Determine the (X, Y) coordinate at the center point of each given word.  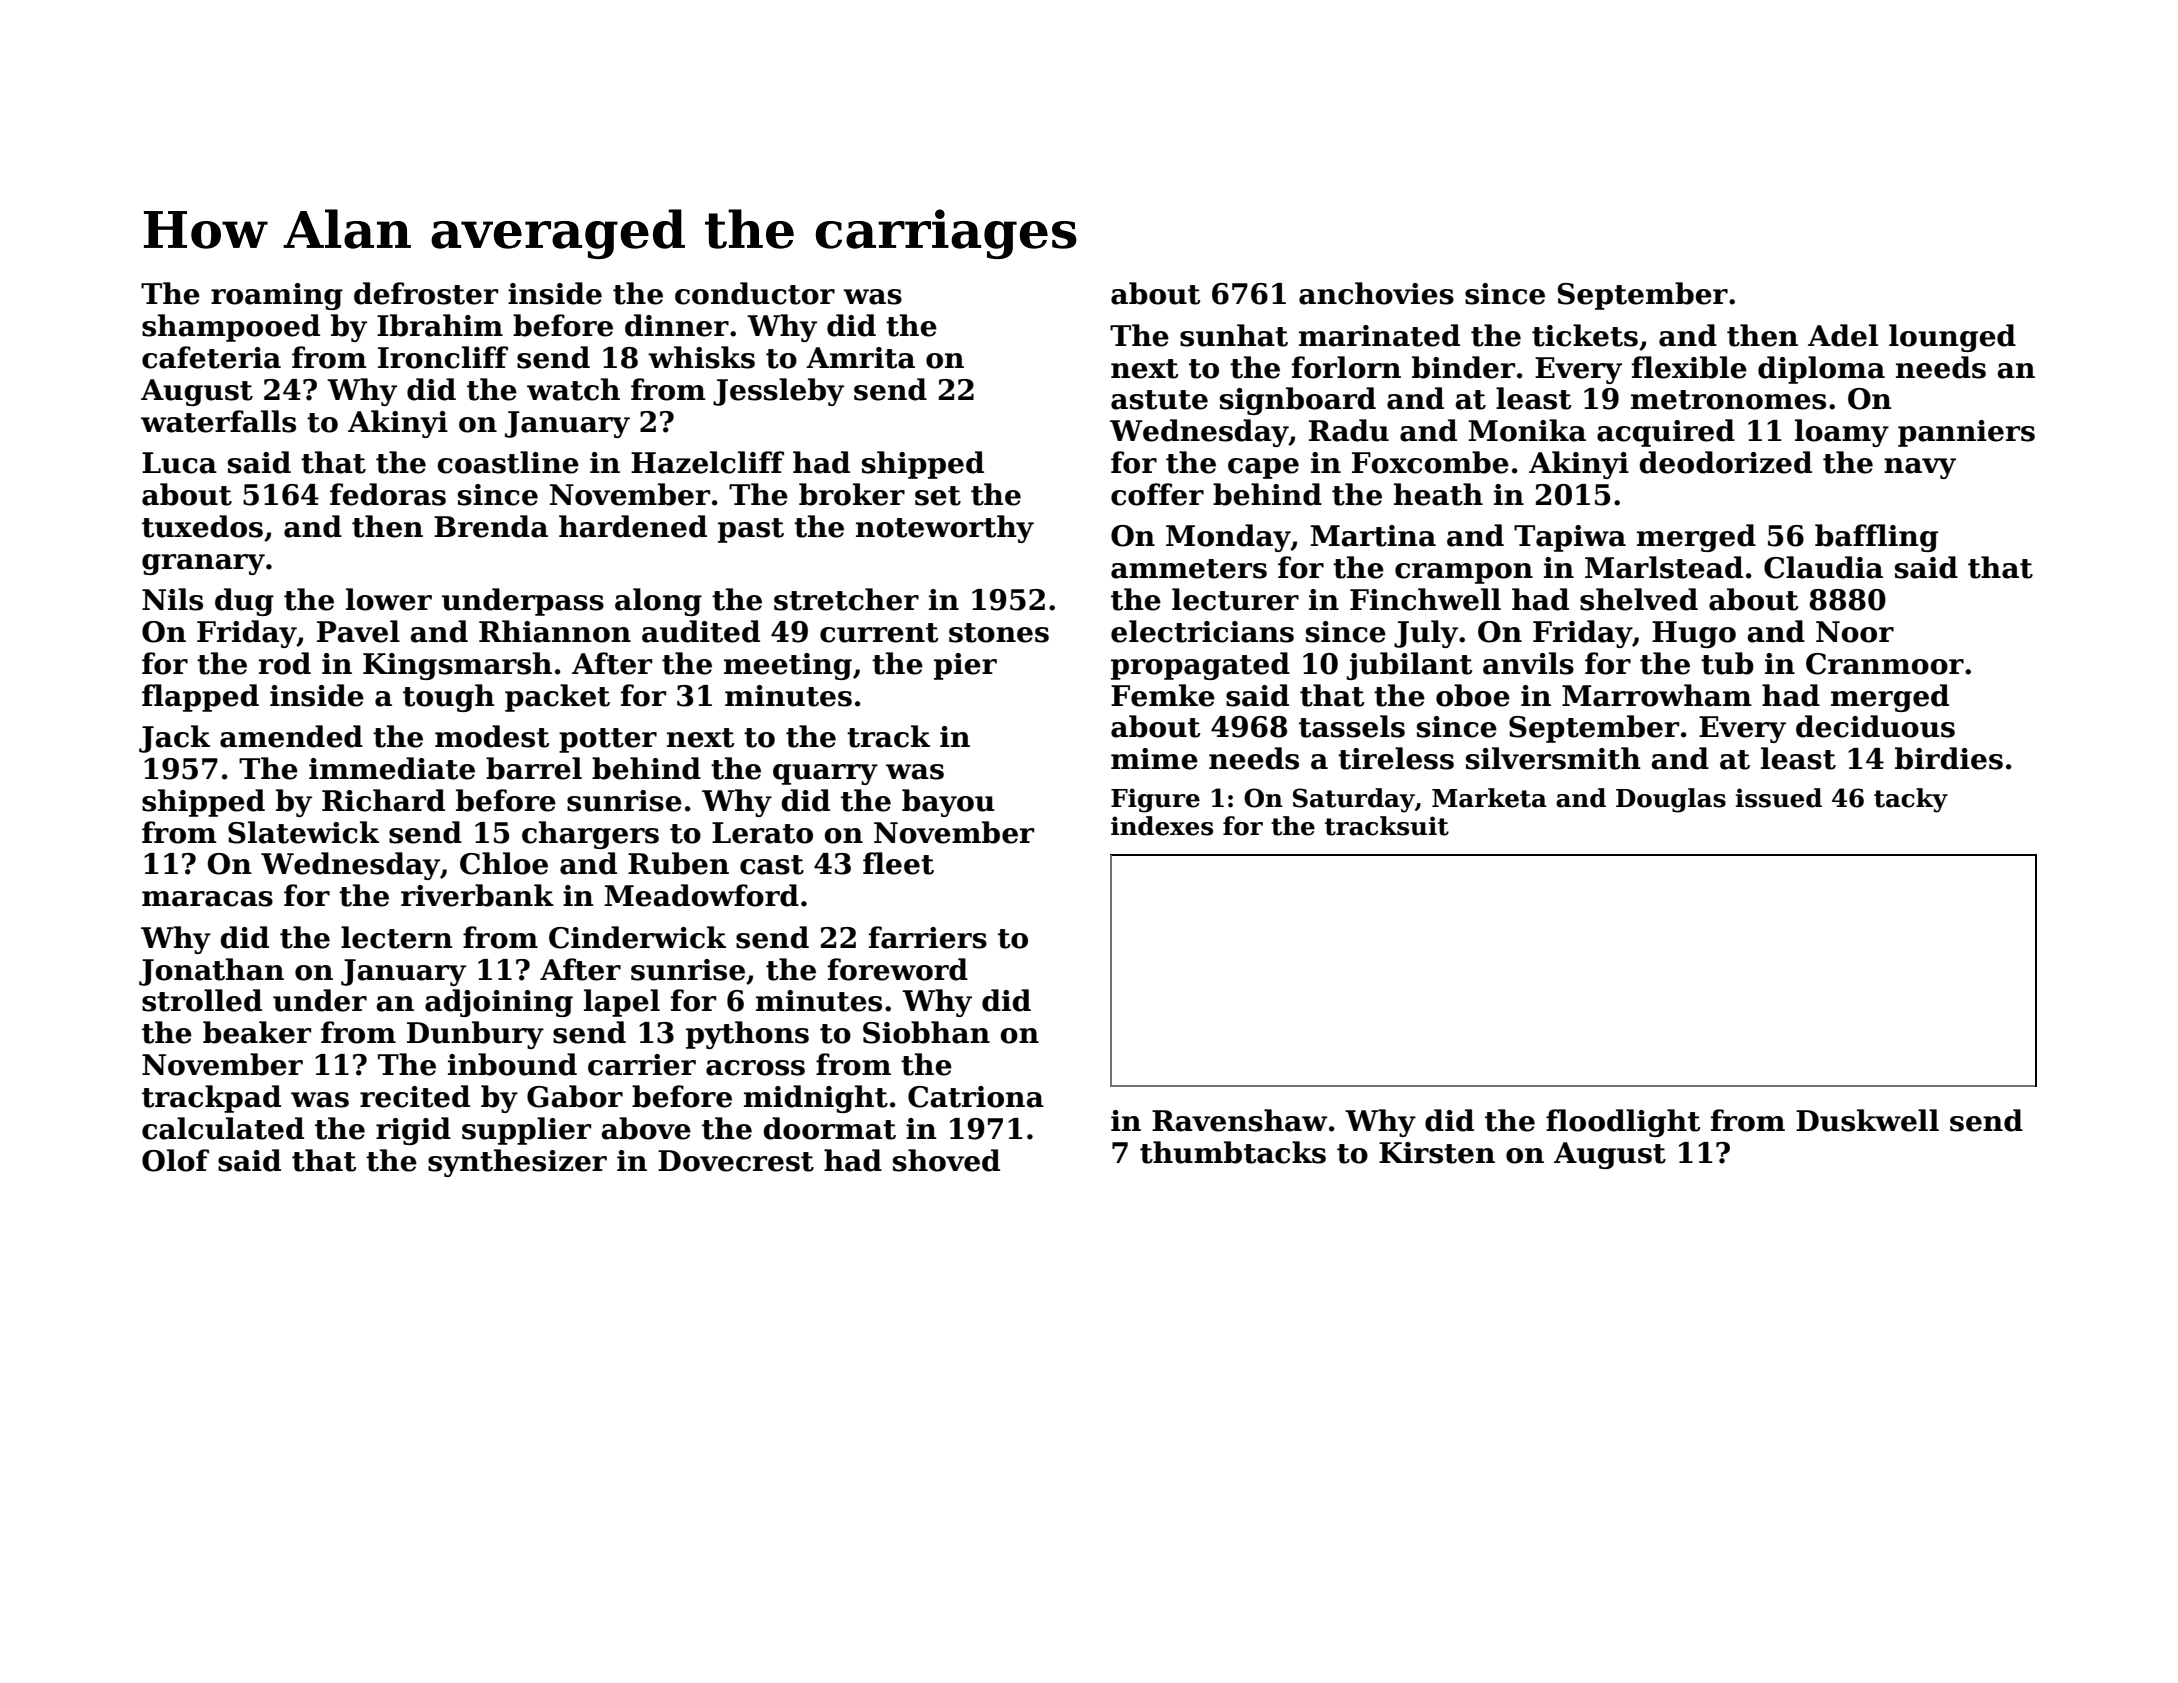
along (658, 602)
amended (291, 736)
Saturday (1354, 800)
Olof (175, 1160)
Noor (1855, 632)
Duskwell (1867, 1120)
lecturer (1235, 599)
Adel (1843, 335)
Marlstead (1664, 567)
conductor (755, 293)
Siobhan (926, 1032)
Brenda (491, 526)
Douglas (1671, 800)
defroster (426, 293)
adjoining (499, 1003)
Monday (1228, 538)
